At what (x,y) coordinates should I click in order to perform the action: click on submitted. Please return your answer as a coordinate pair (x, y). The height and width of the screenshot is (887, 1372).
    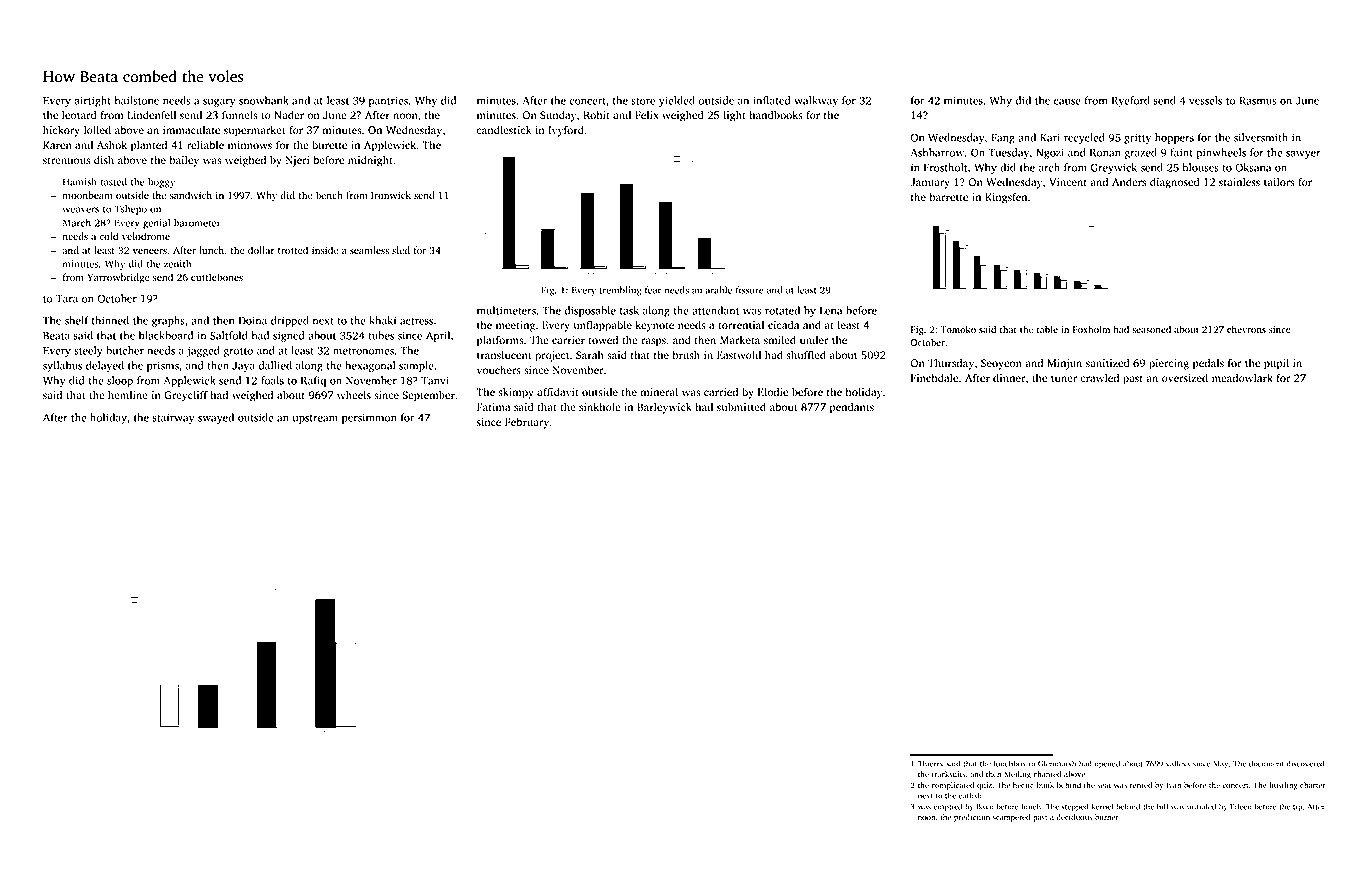
    Looking at the image, I should click on (741, 407).
